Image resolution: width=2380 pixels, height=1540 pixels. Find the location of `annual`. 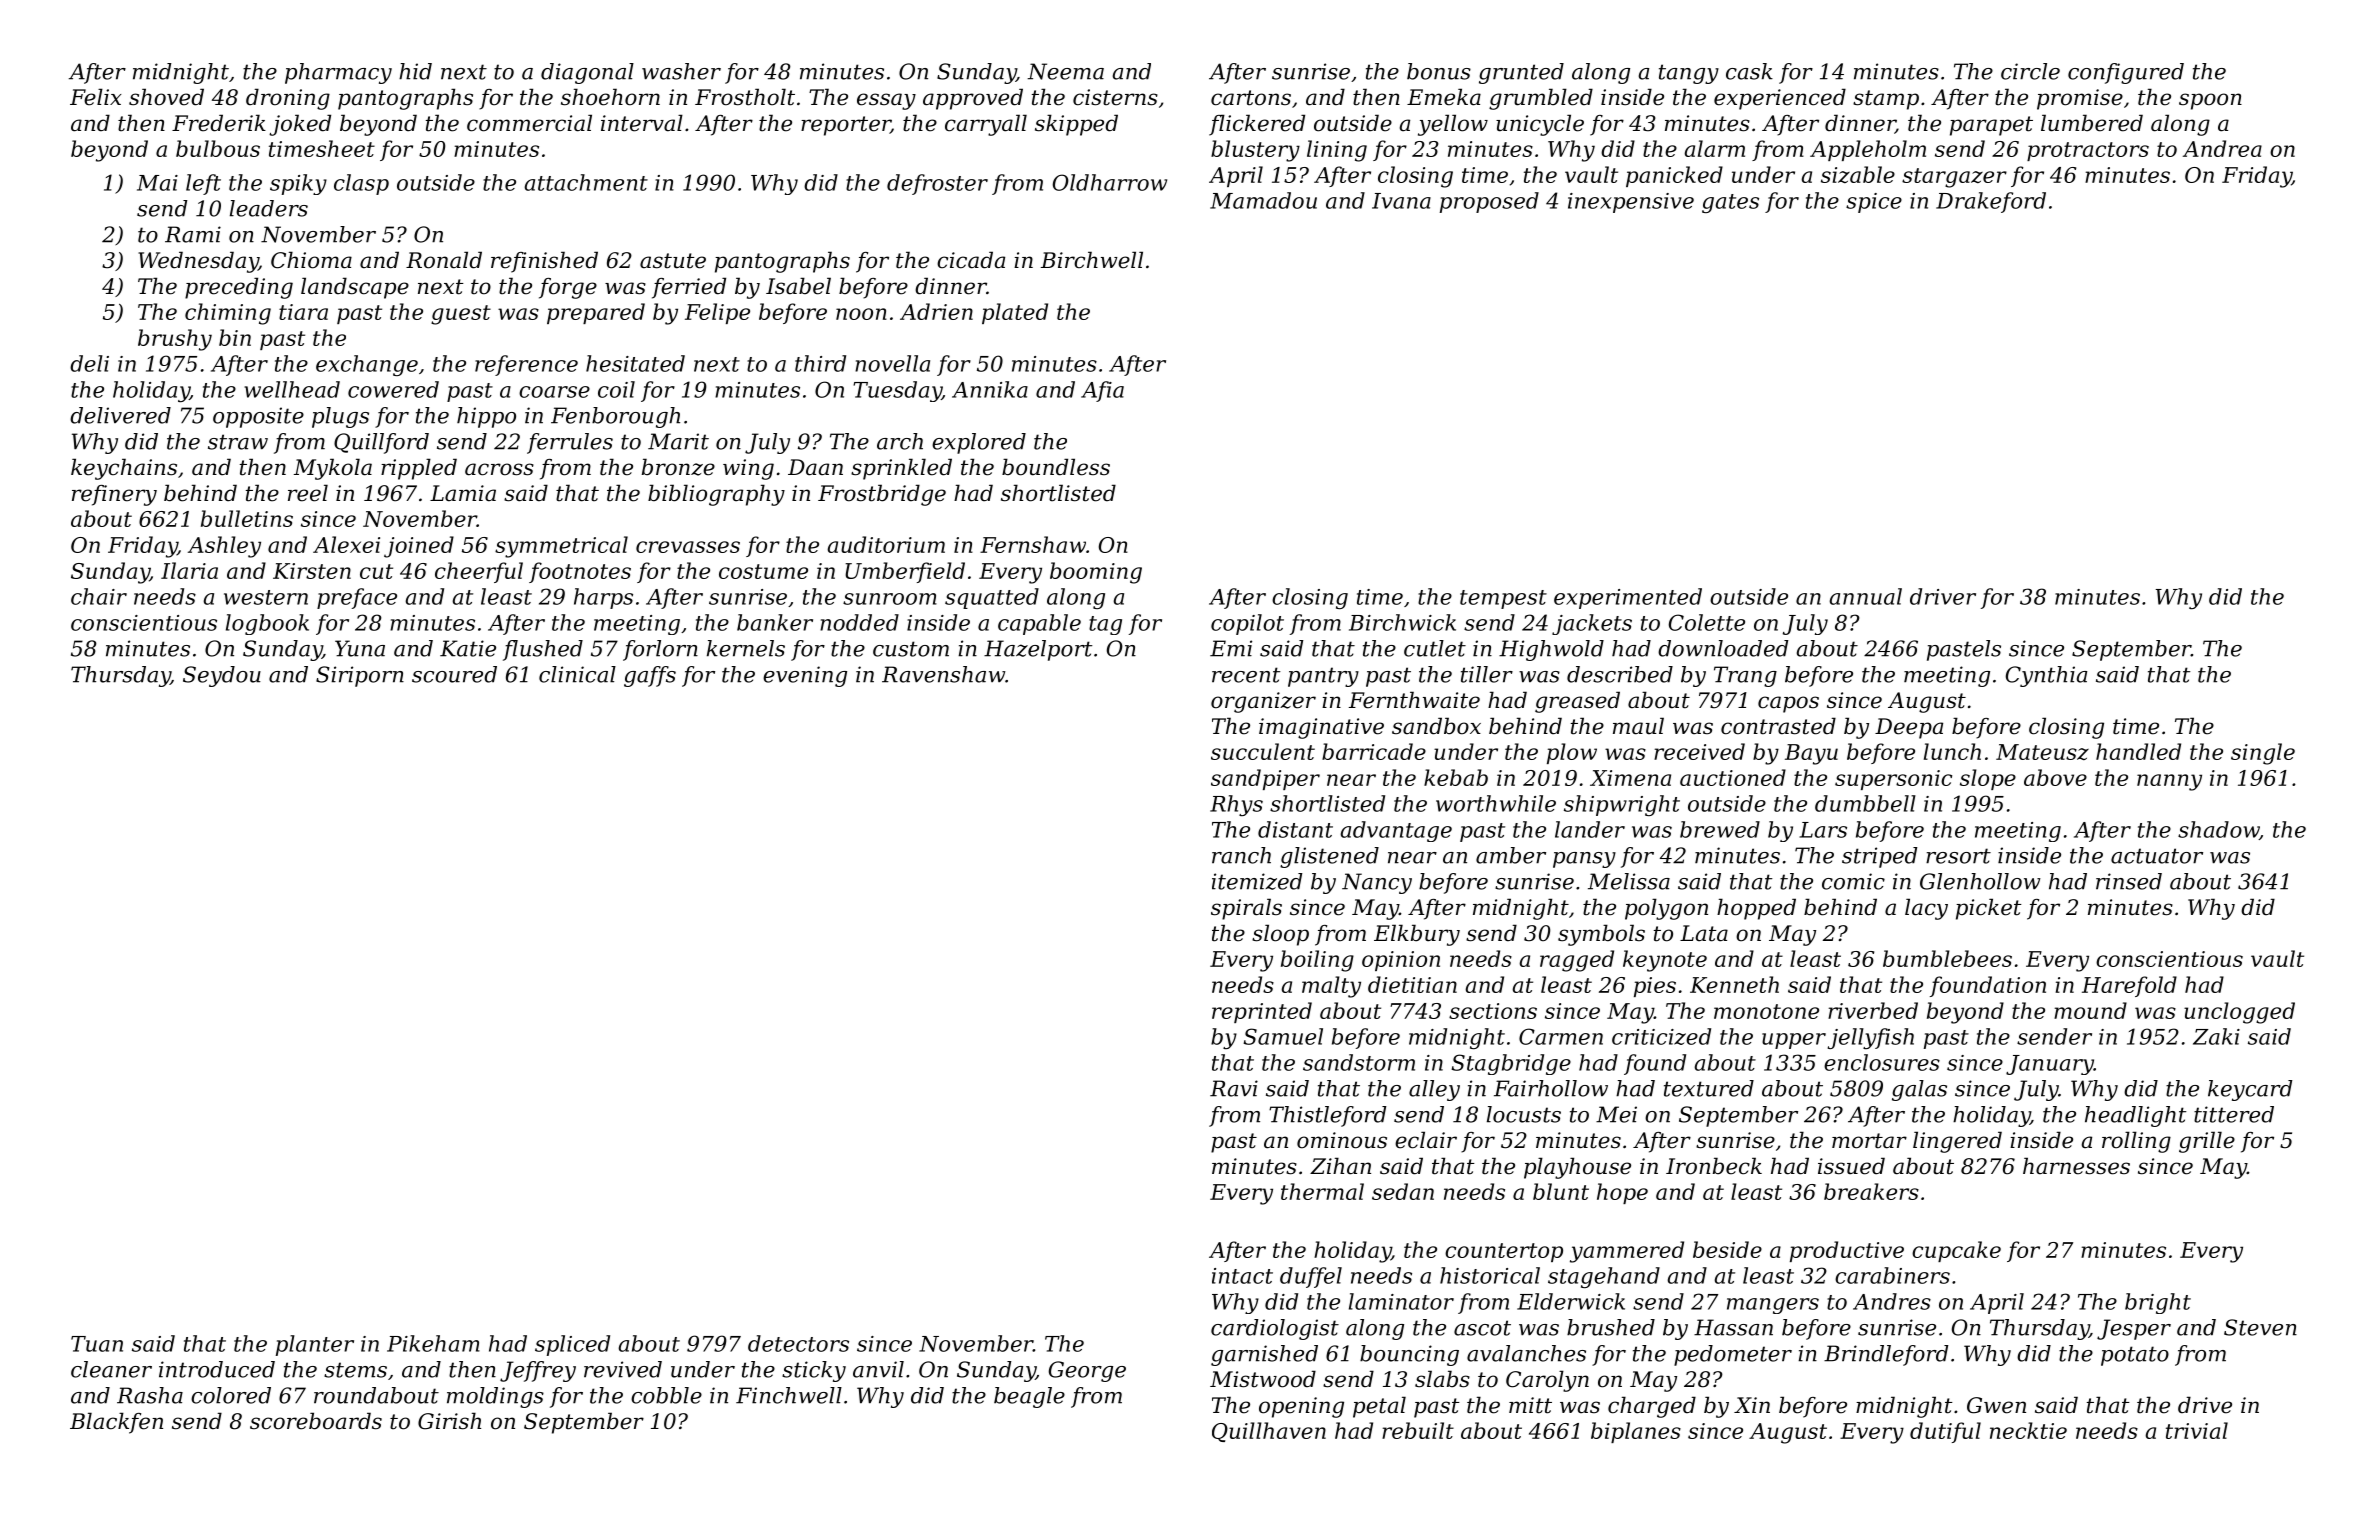

annual is located at coordinates (1865, 596).
